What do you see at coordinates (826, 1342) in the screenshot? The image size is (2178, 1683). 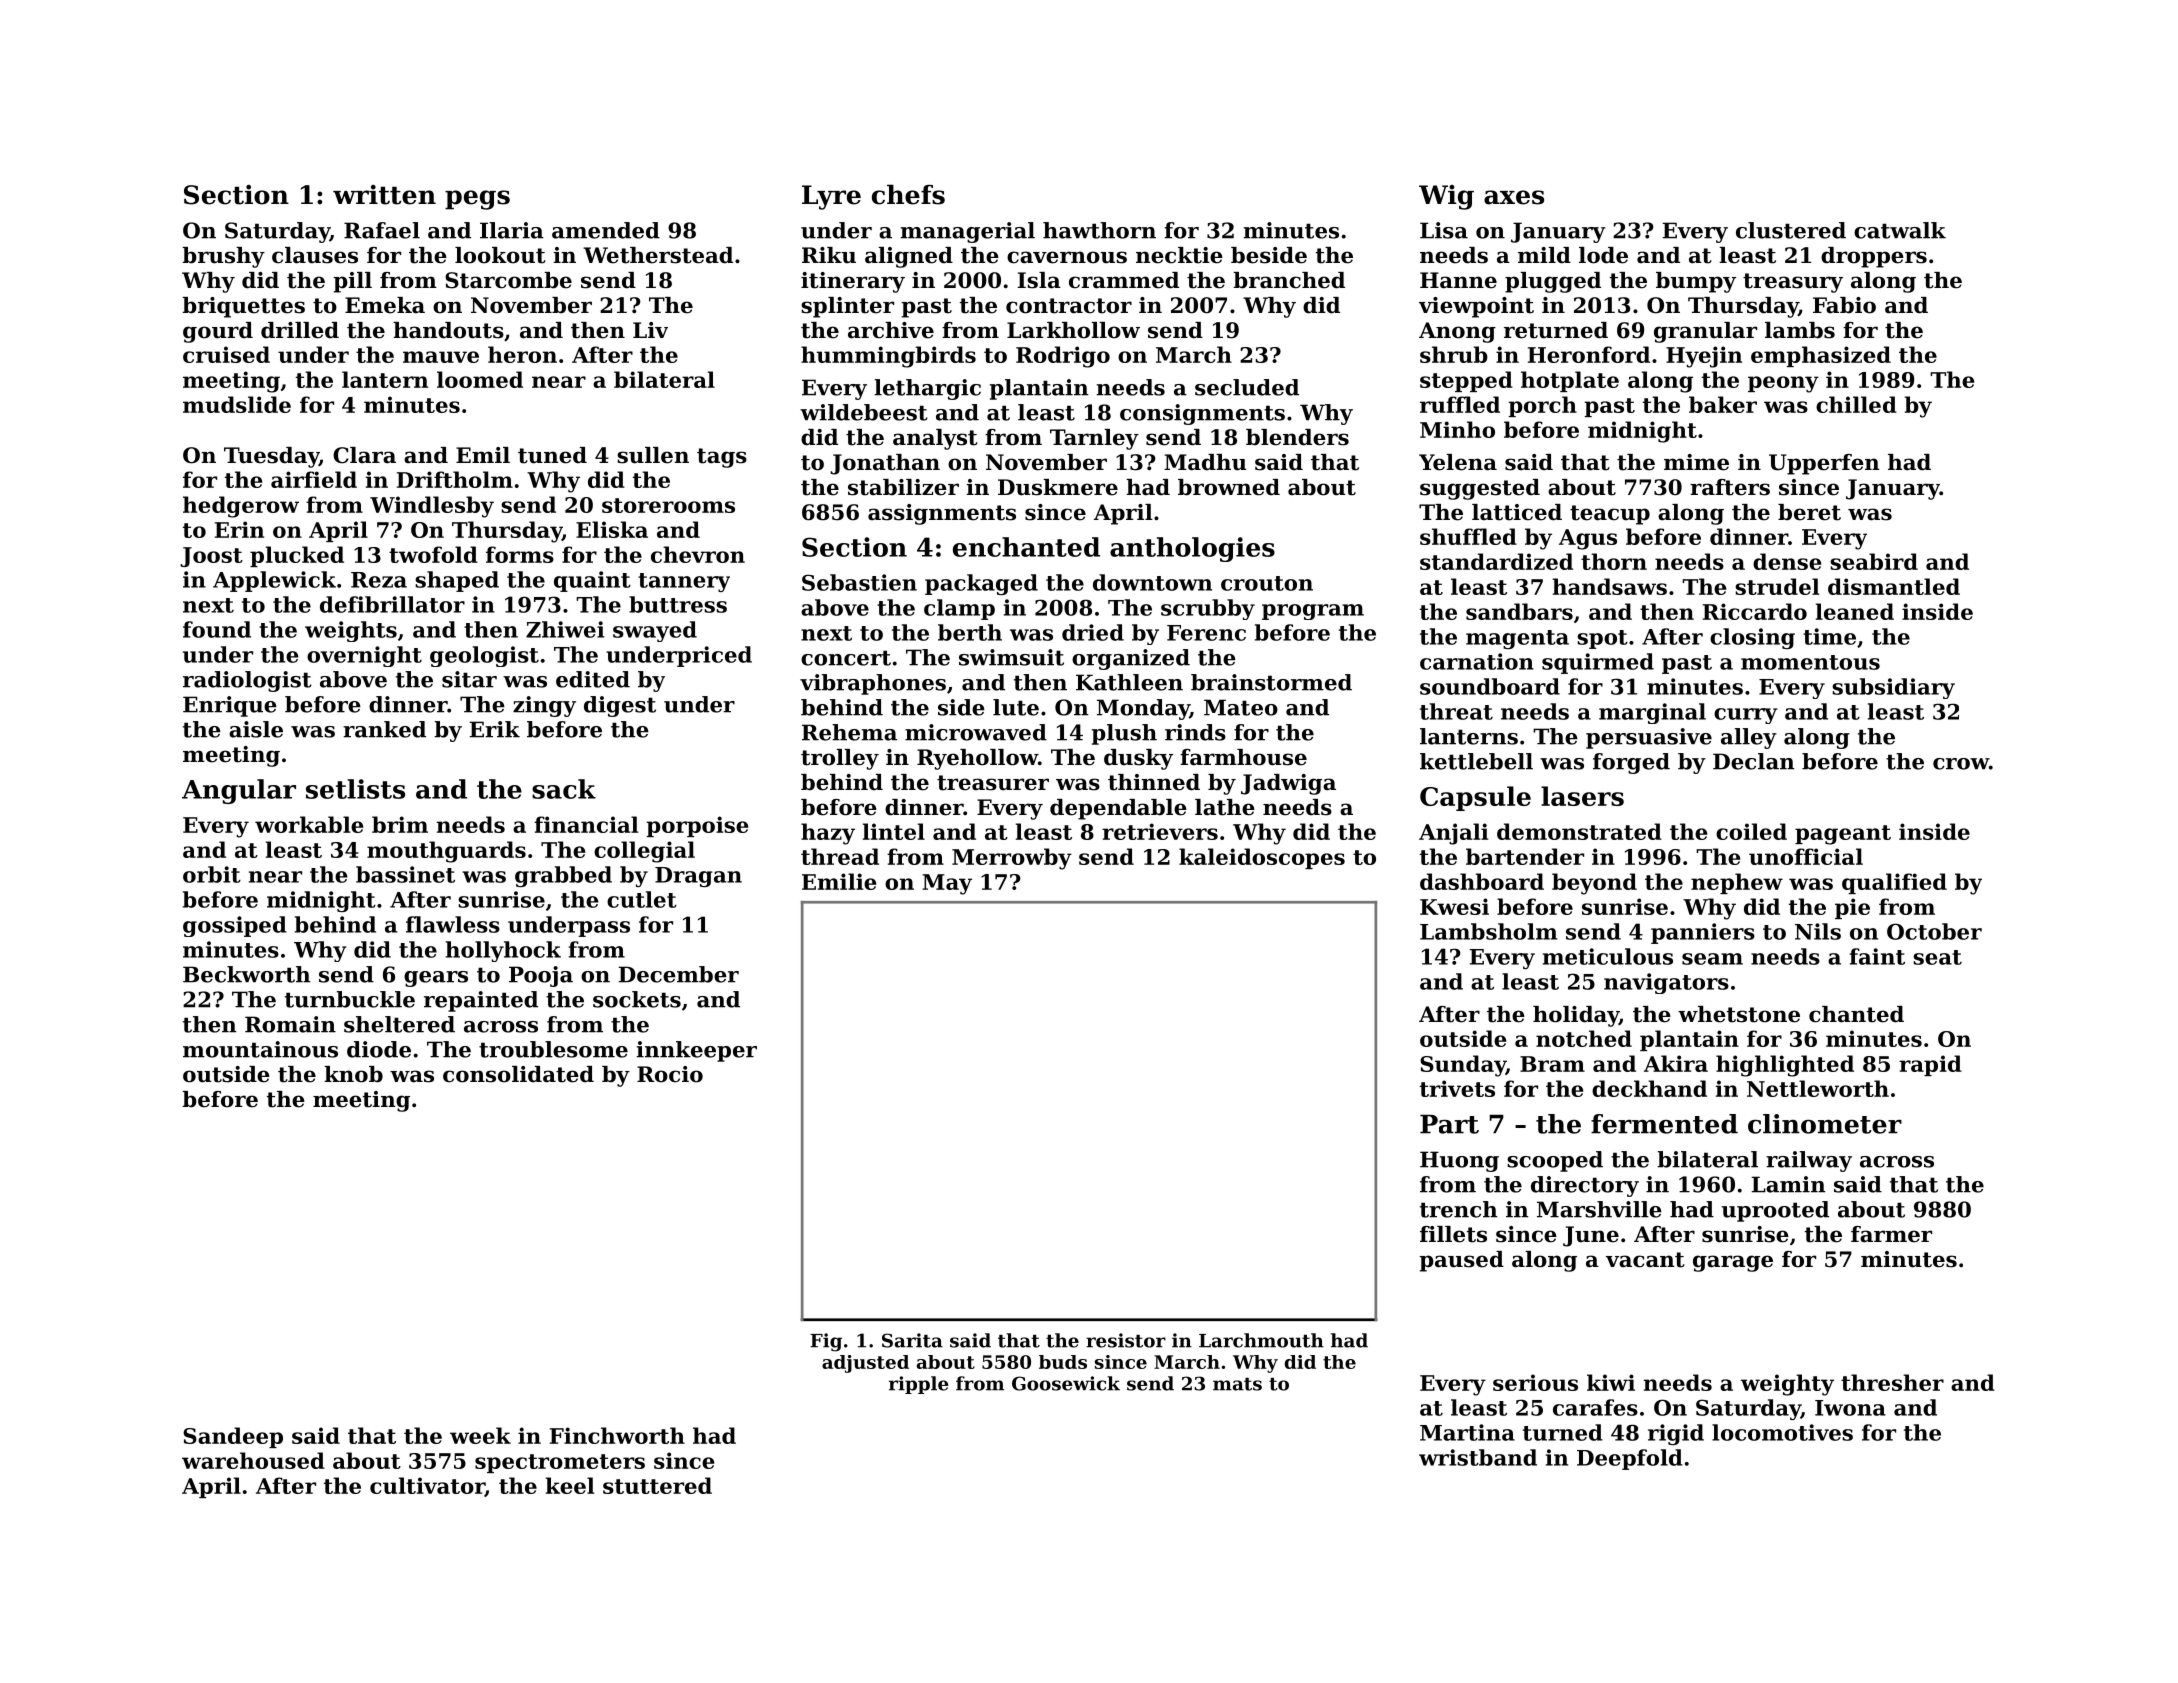 I see `Fig` at bounding box center [826, 1342].
